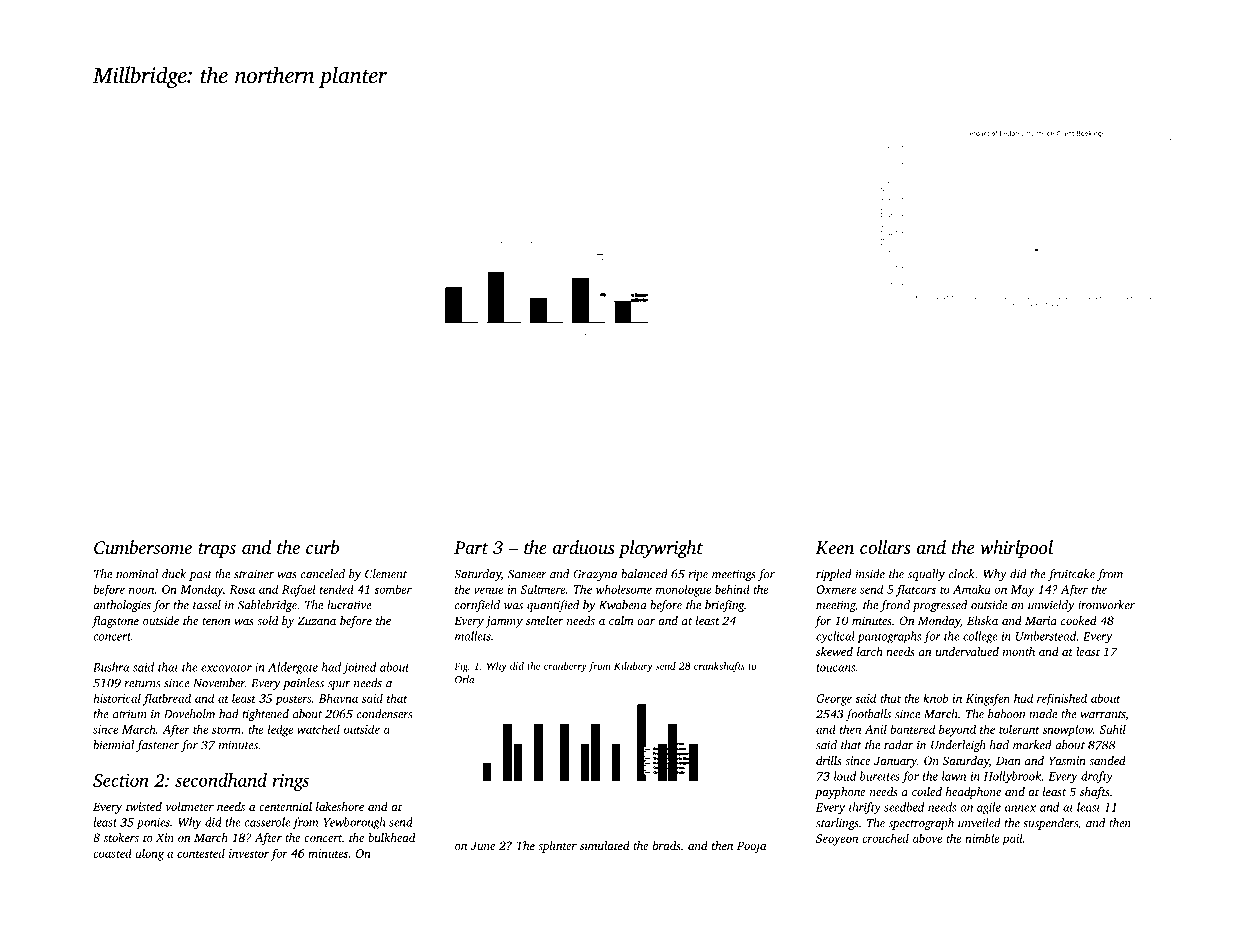  Describe the element at coordinates (318, 729) in the screenshot. I see `watched` at that location.
